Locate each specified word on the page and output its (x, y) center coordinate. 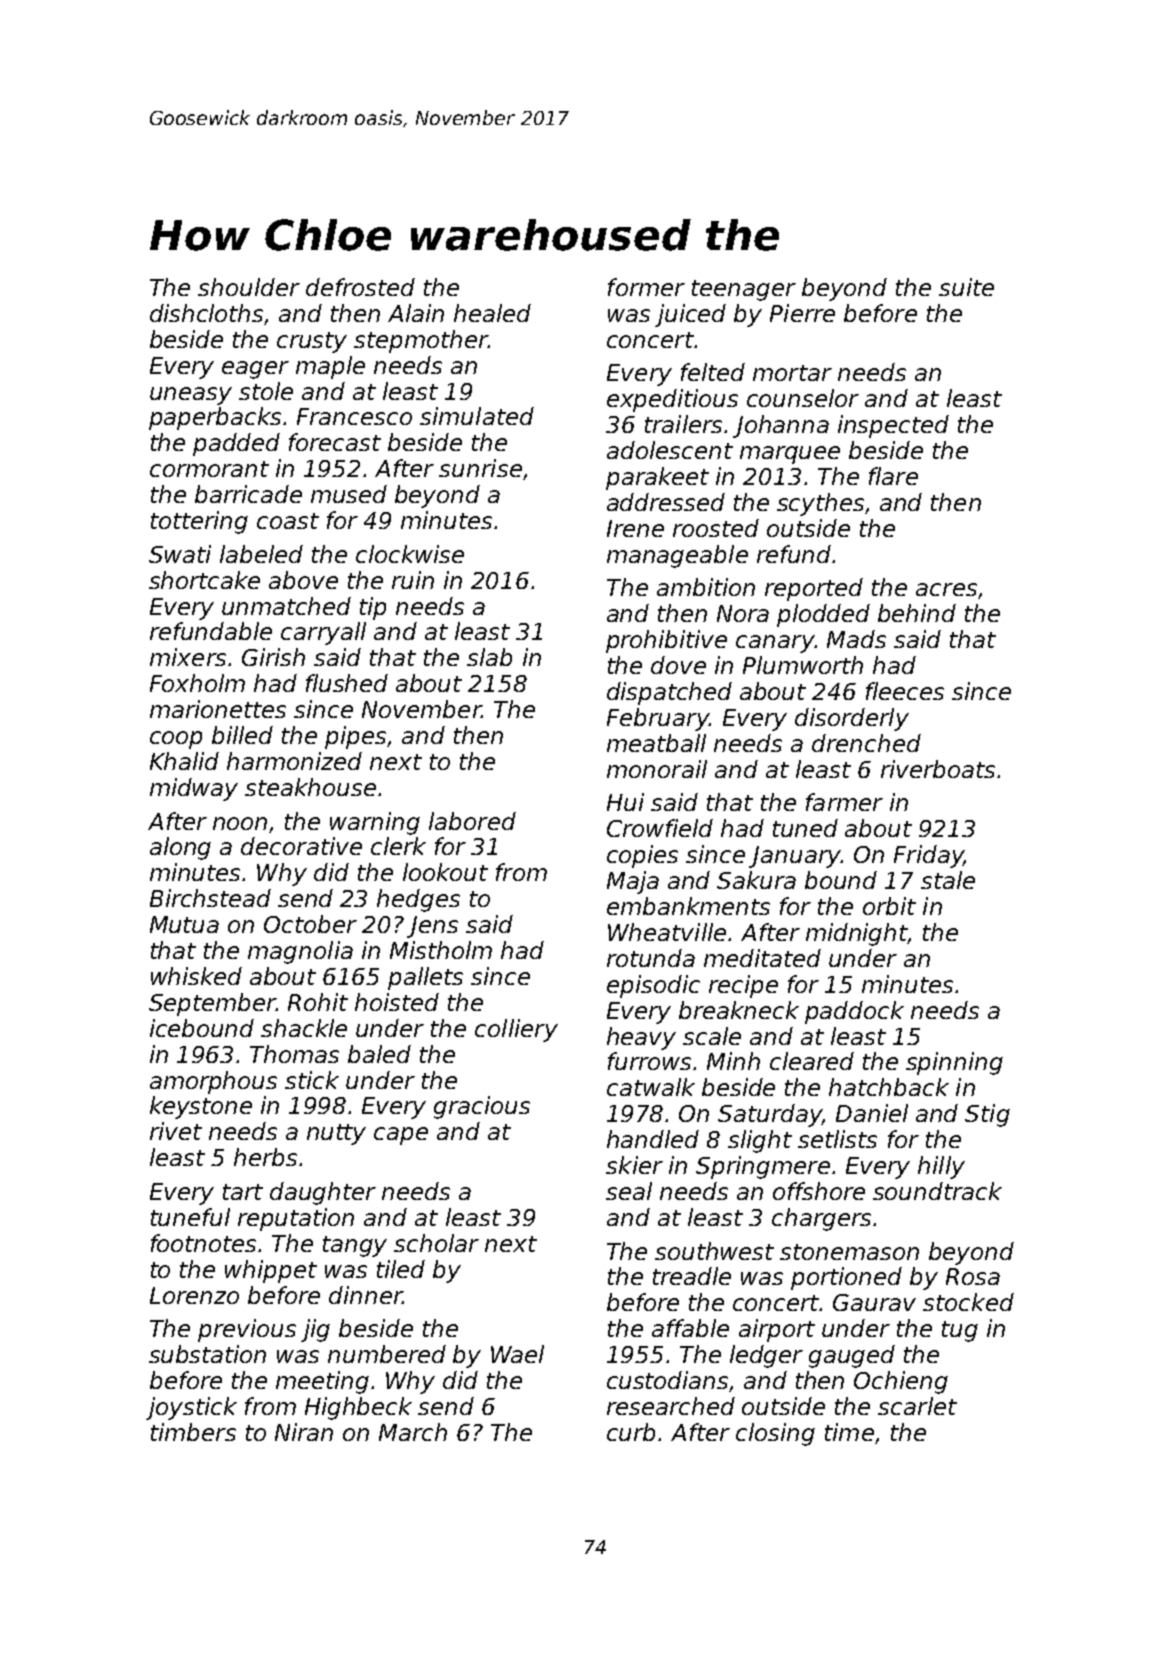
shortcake (204, 580)
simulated (477, 416)
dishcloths (207, 314)
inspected (893, 426)
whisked (196, 976)
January (795, 857)
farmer (844, 802)
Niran (304, 1432)
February (658, 719)
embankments (688, 906)
